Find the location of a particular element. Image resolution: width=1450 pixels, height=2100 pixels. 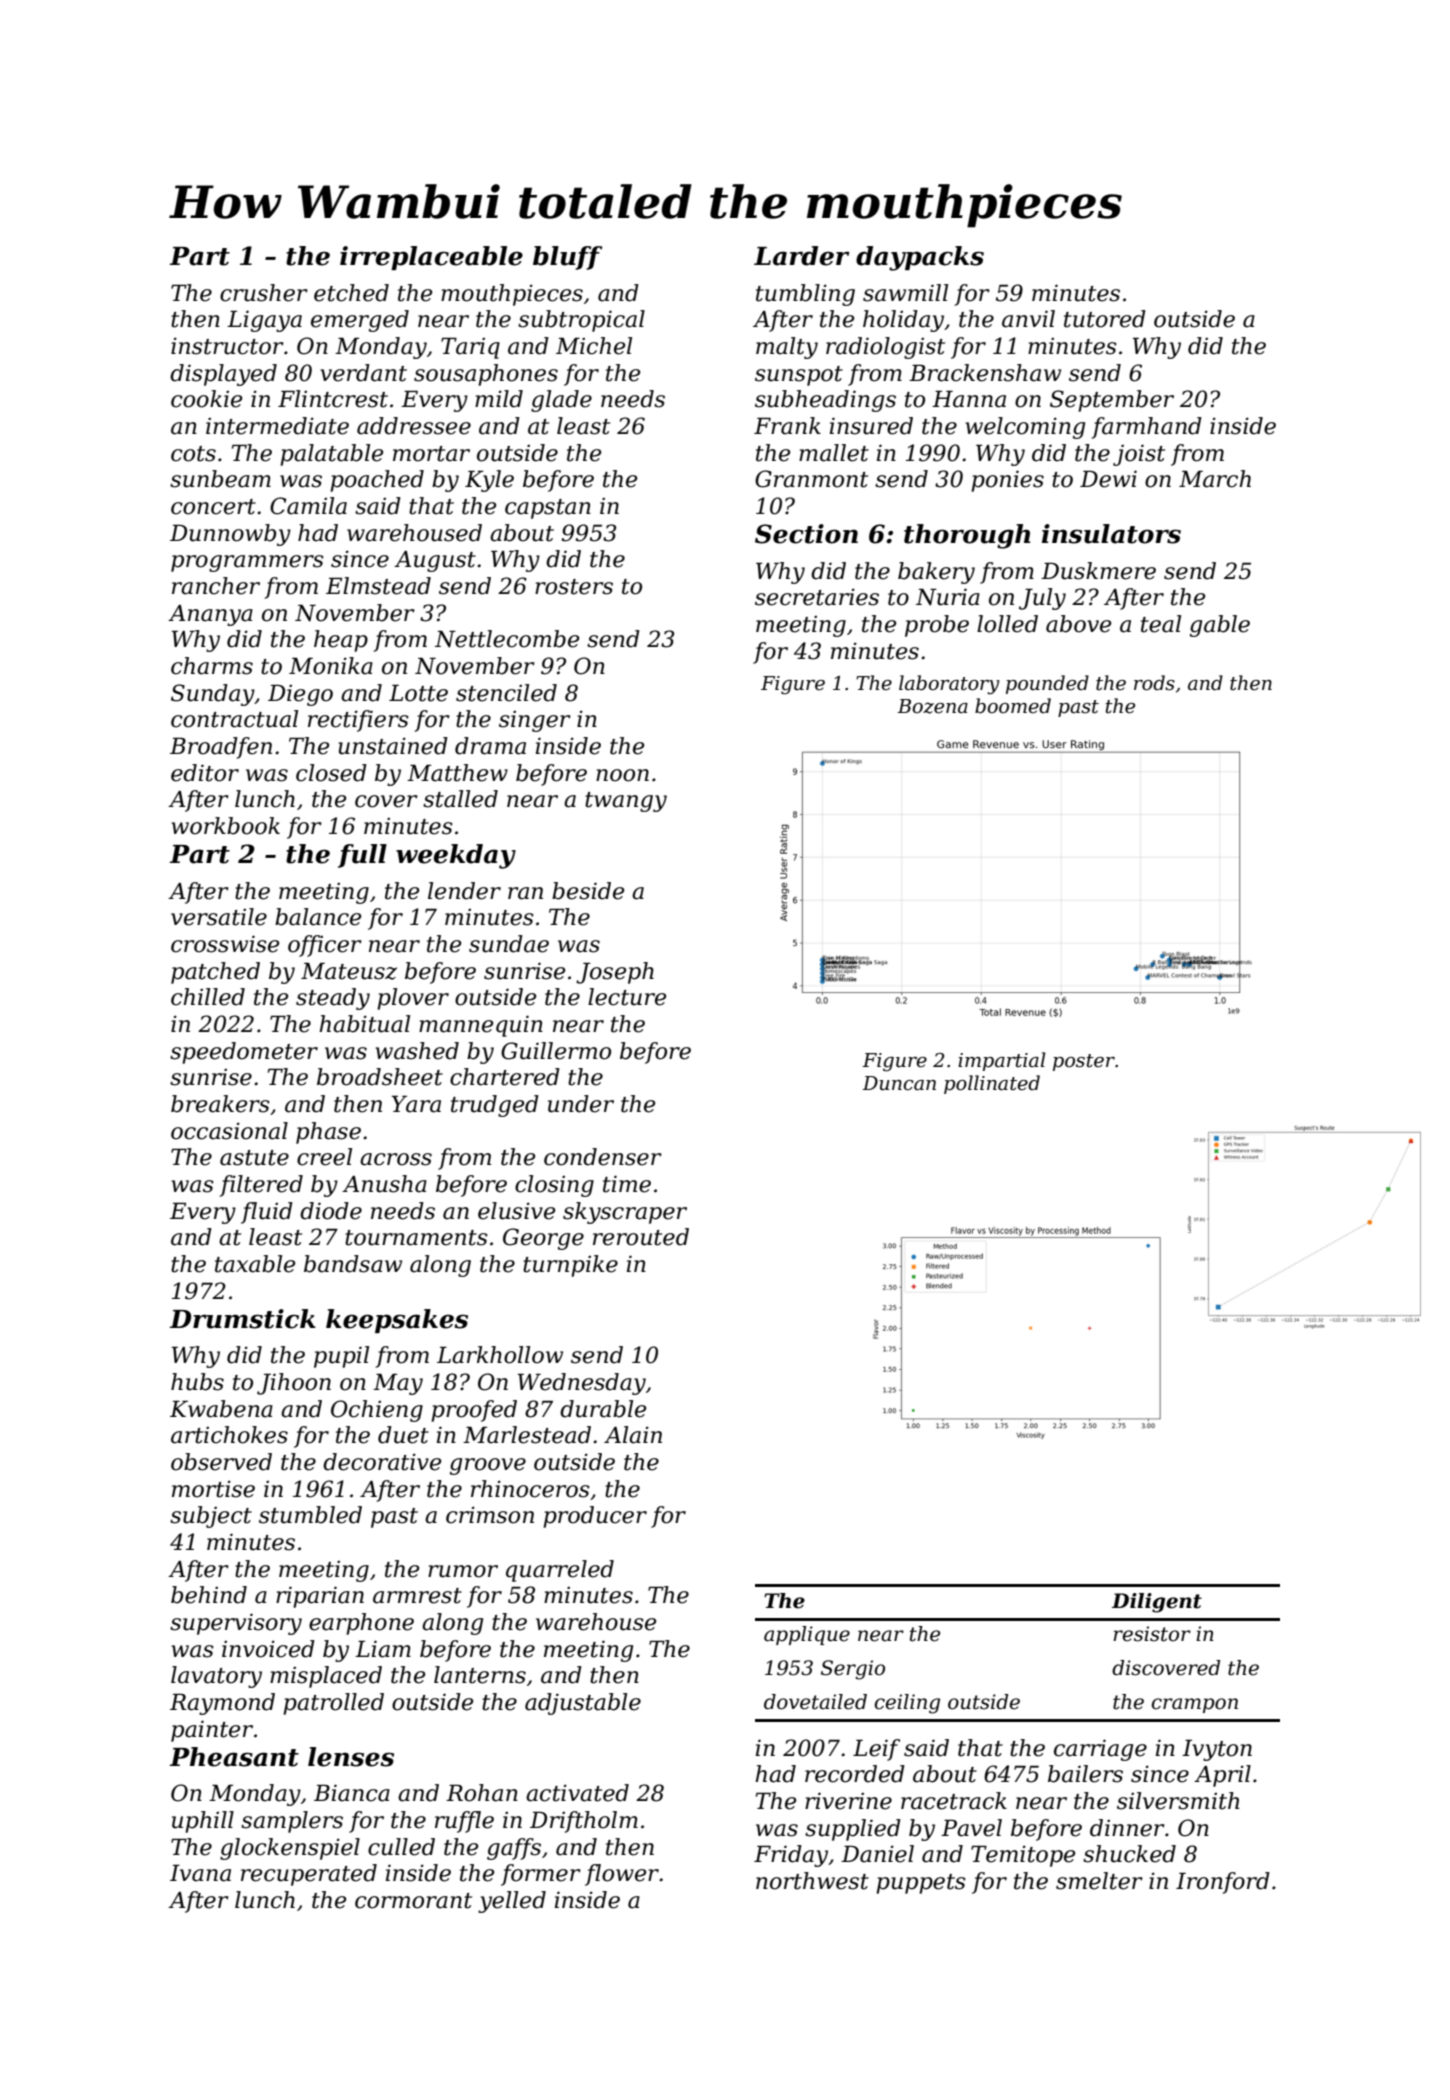

Diligent is located at coordinates (1157, 1603).
